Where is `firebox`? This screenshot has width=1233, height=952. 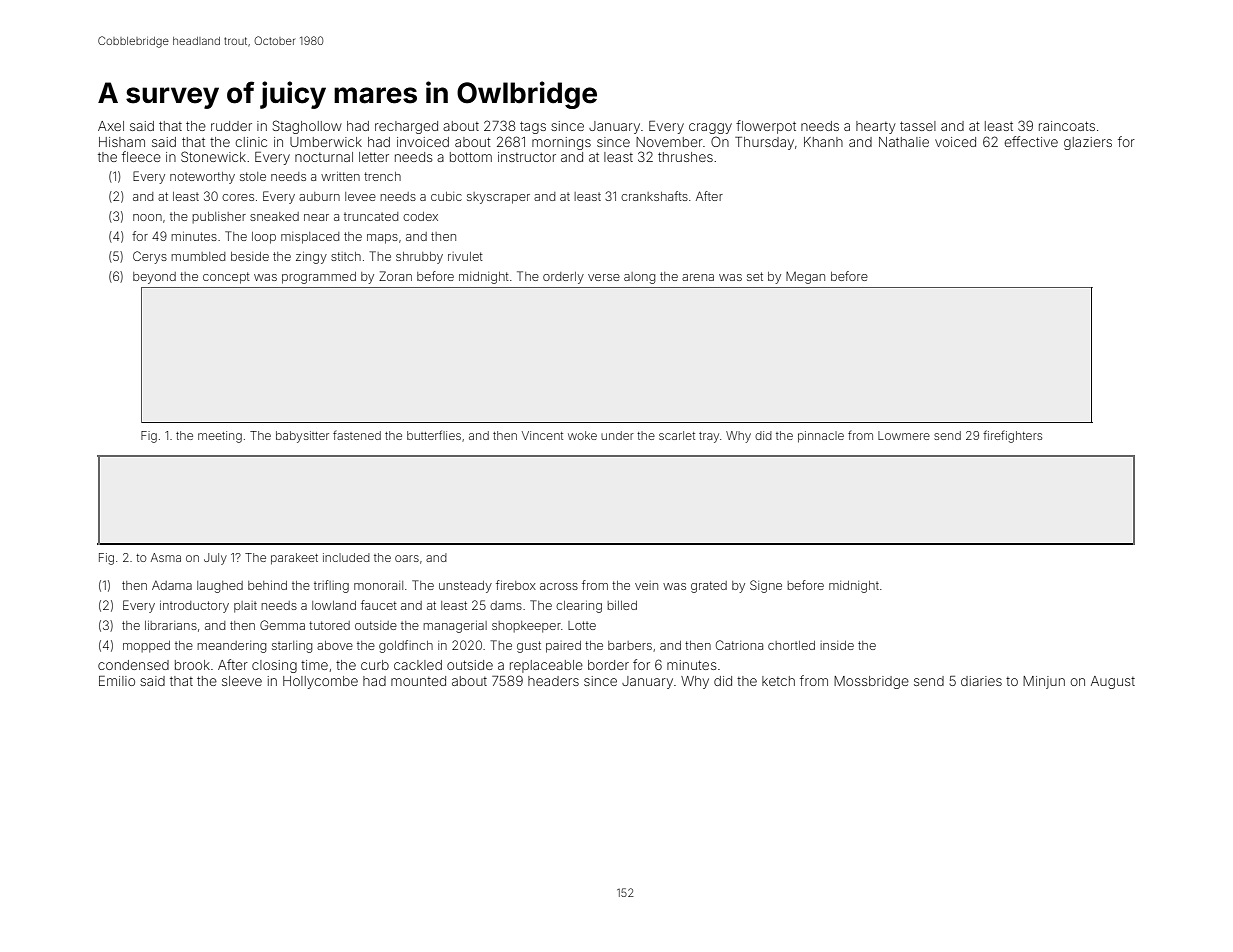 firebox is located at coordinates (516, 585).
